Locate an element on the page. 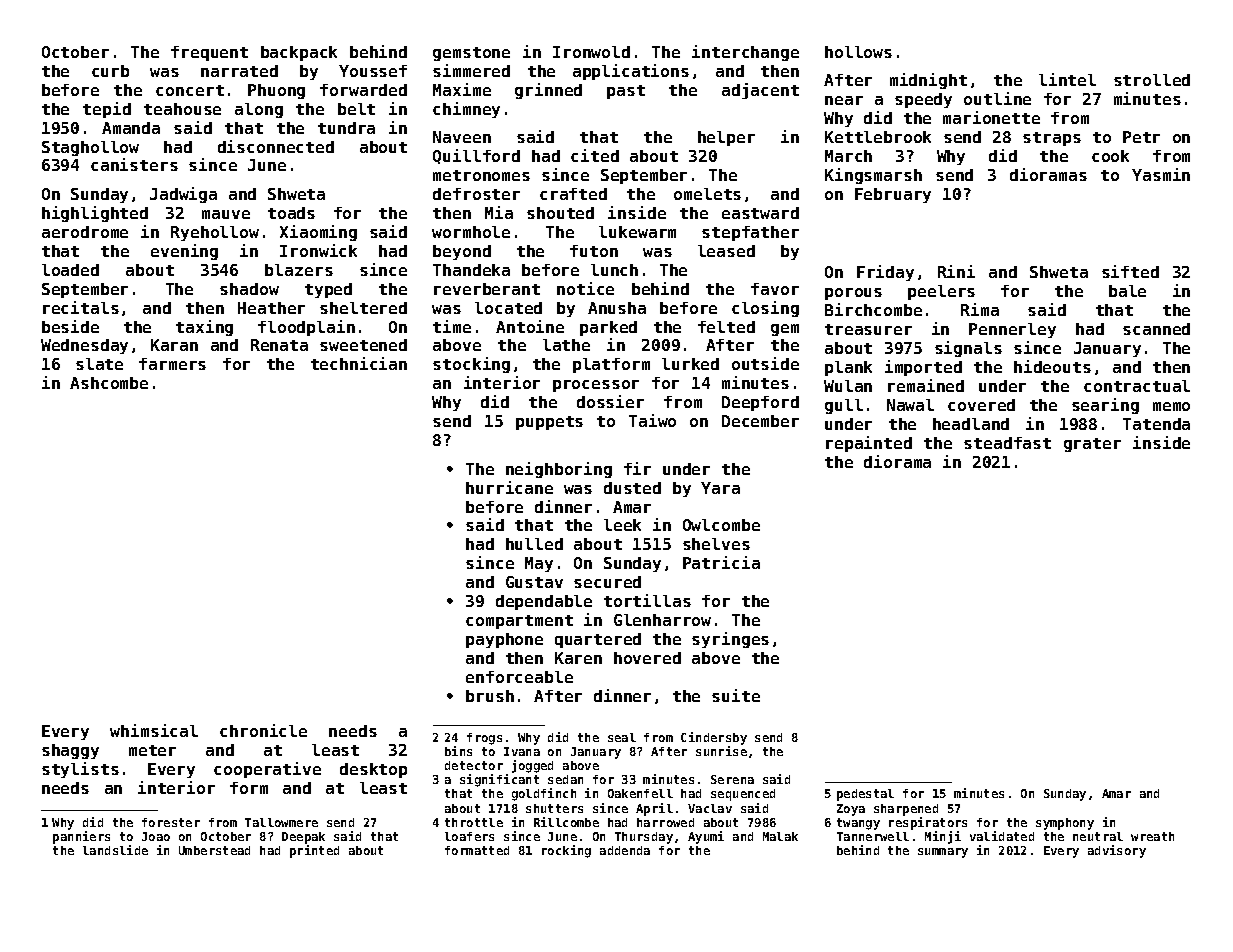 Image resolution: width=1233 pixels, height=952 pixels. shadow is located at coordinates (249, 289).
